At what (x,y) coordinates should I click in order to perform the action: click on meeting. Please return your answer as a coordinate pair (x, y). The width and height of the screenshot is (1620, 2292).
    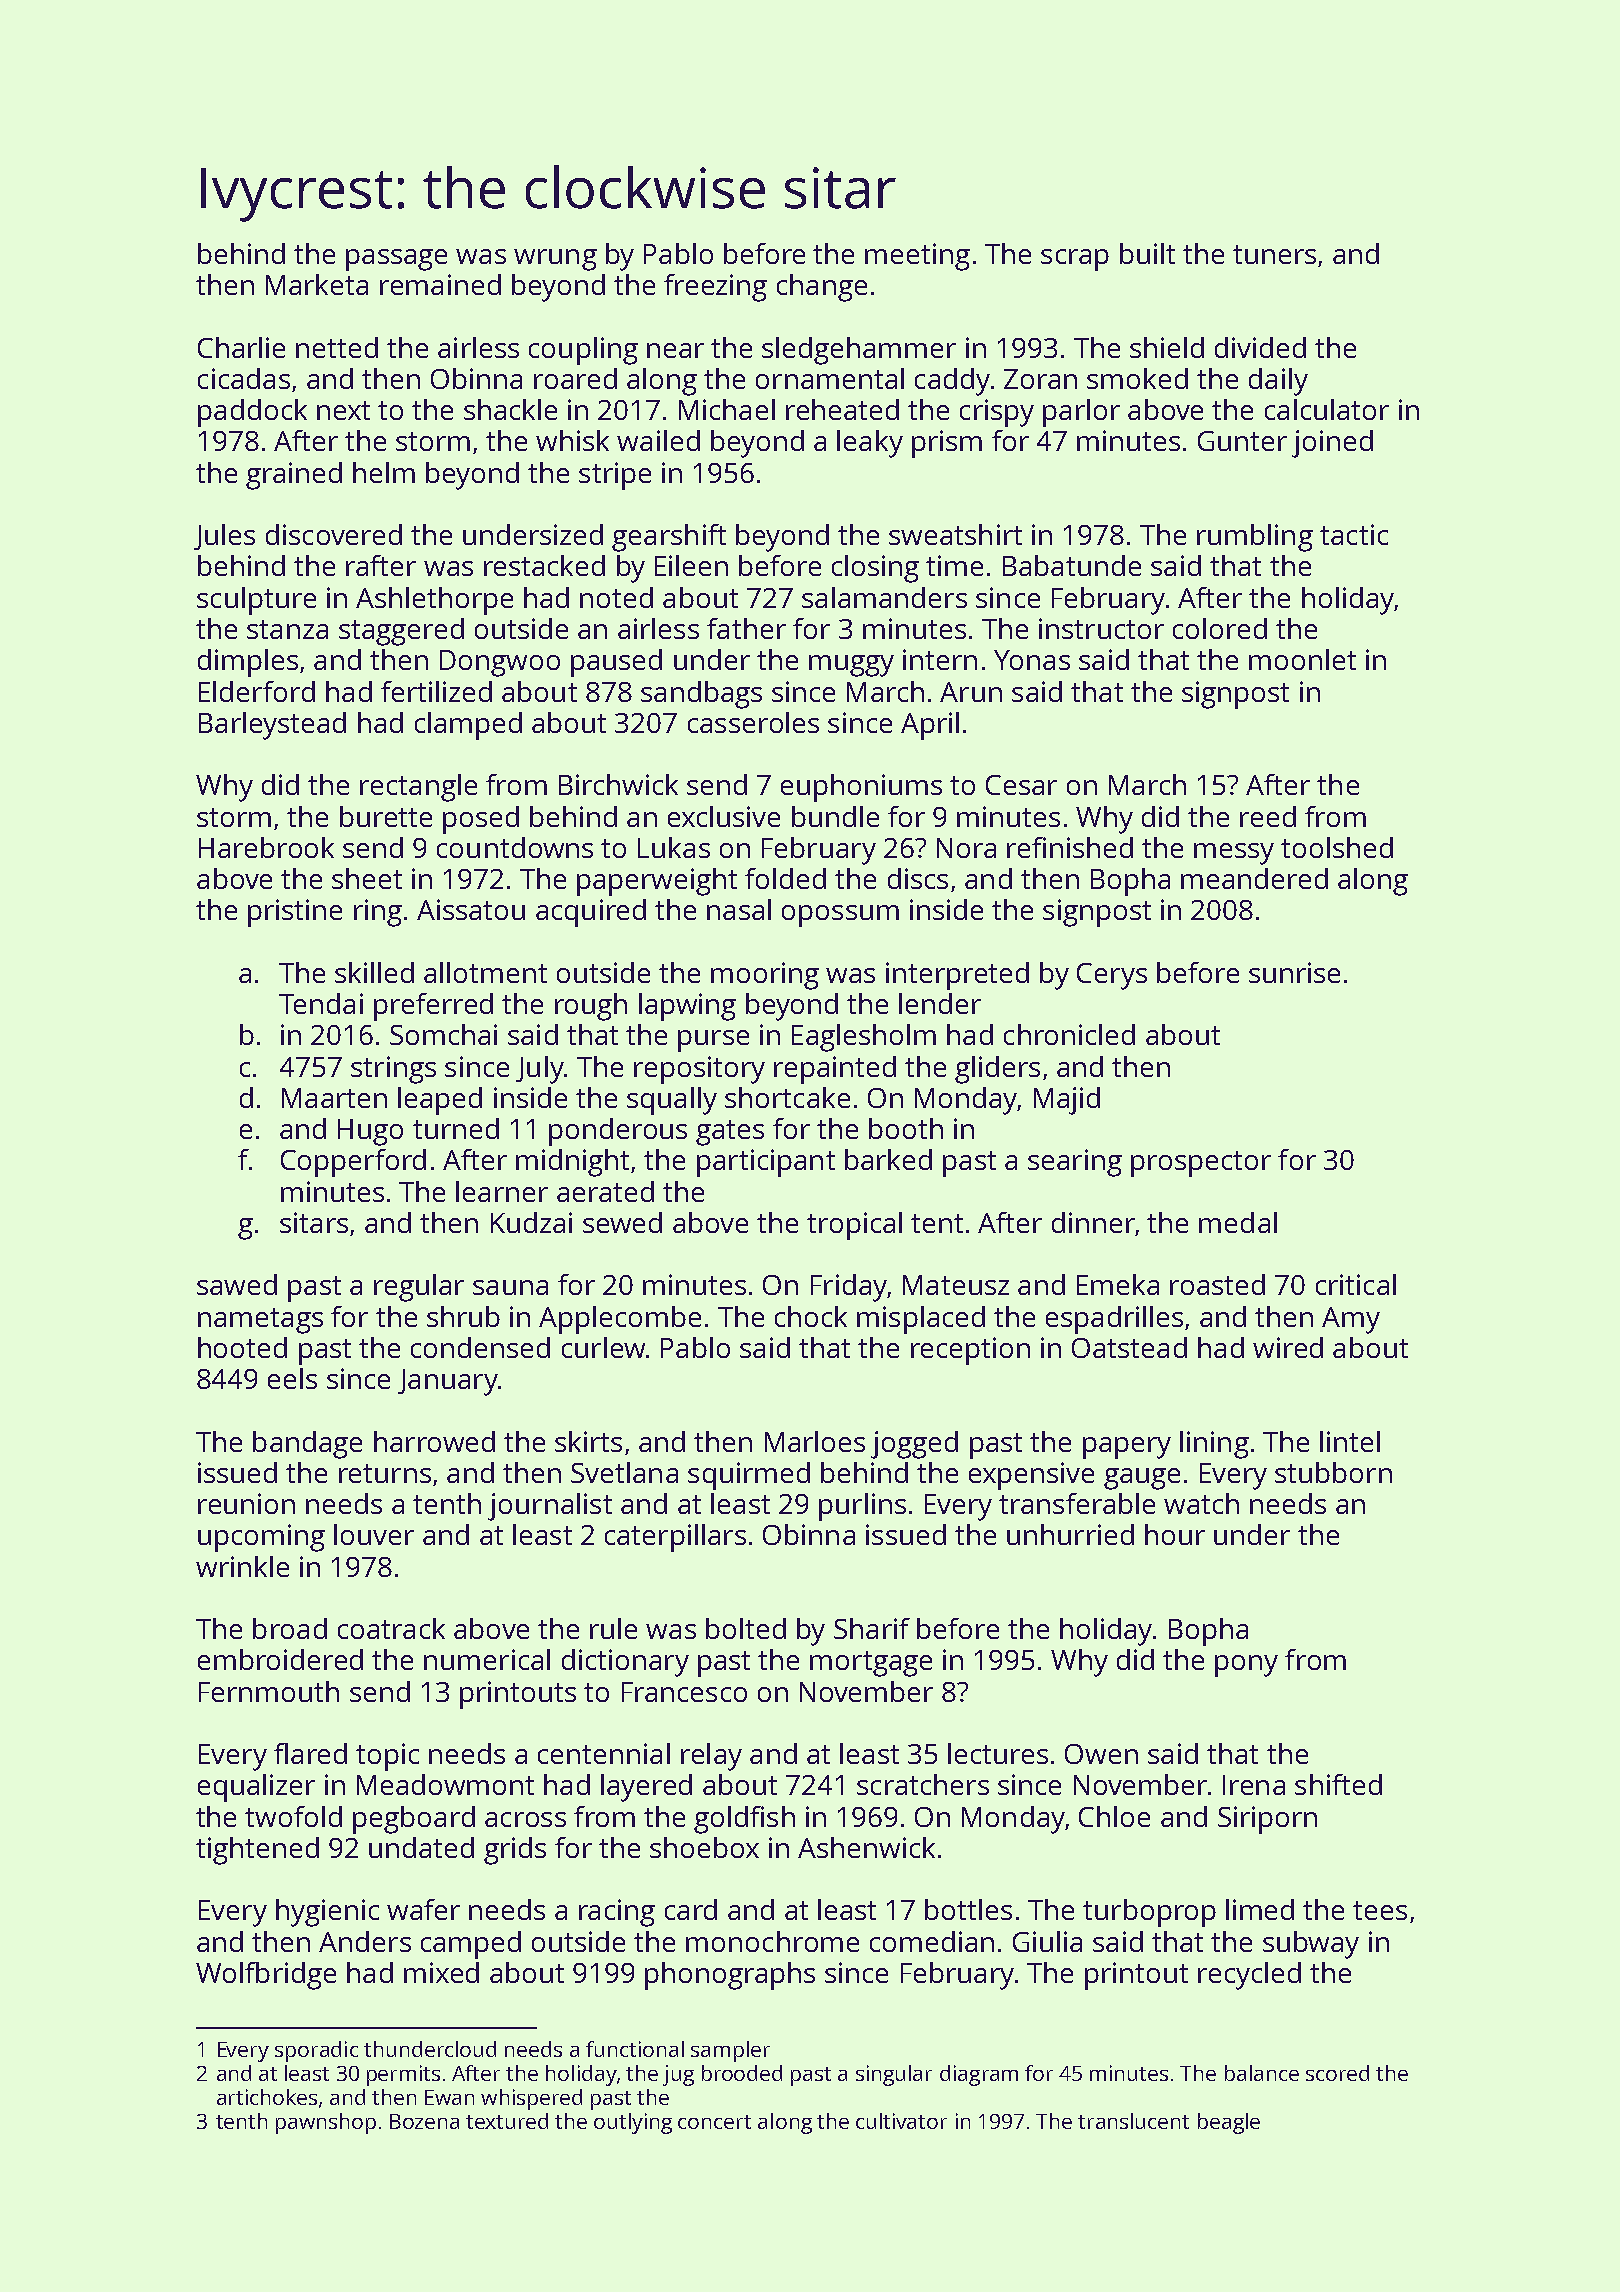
    Looking at the image, I should click on (917, 257).
